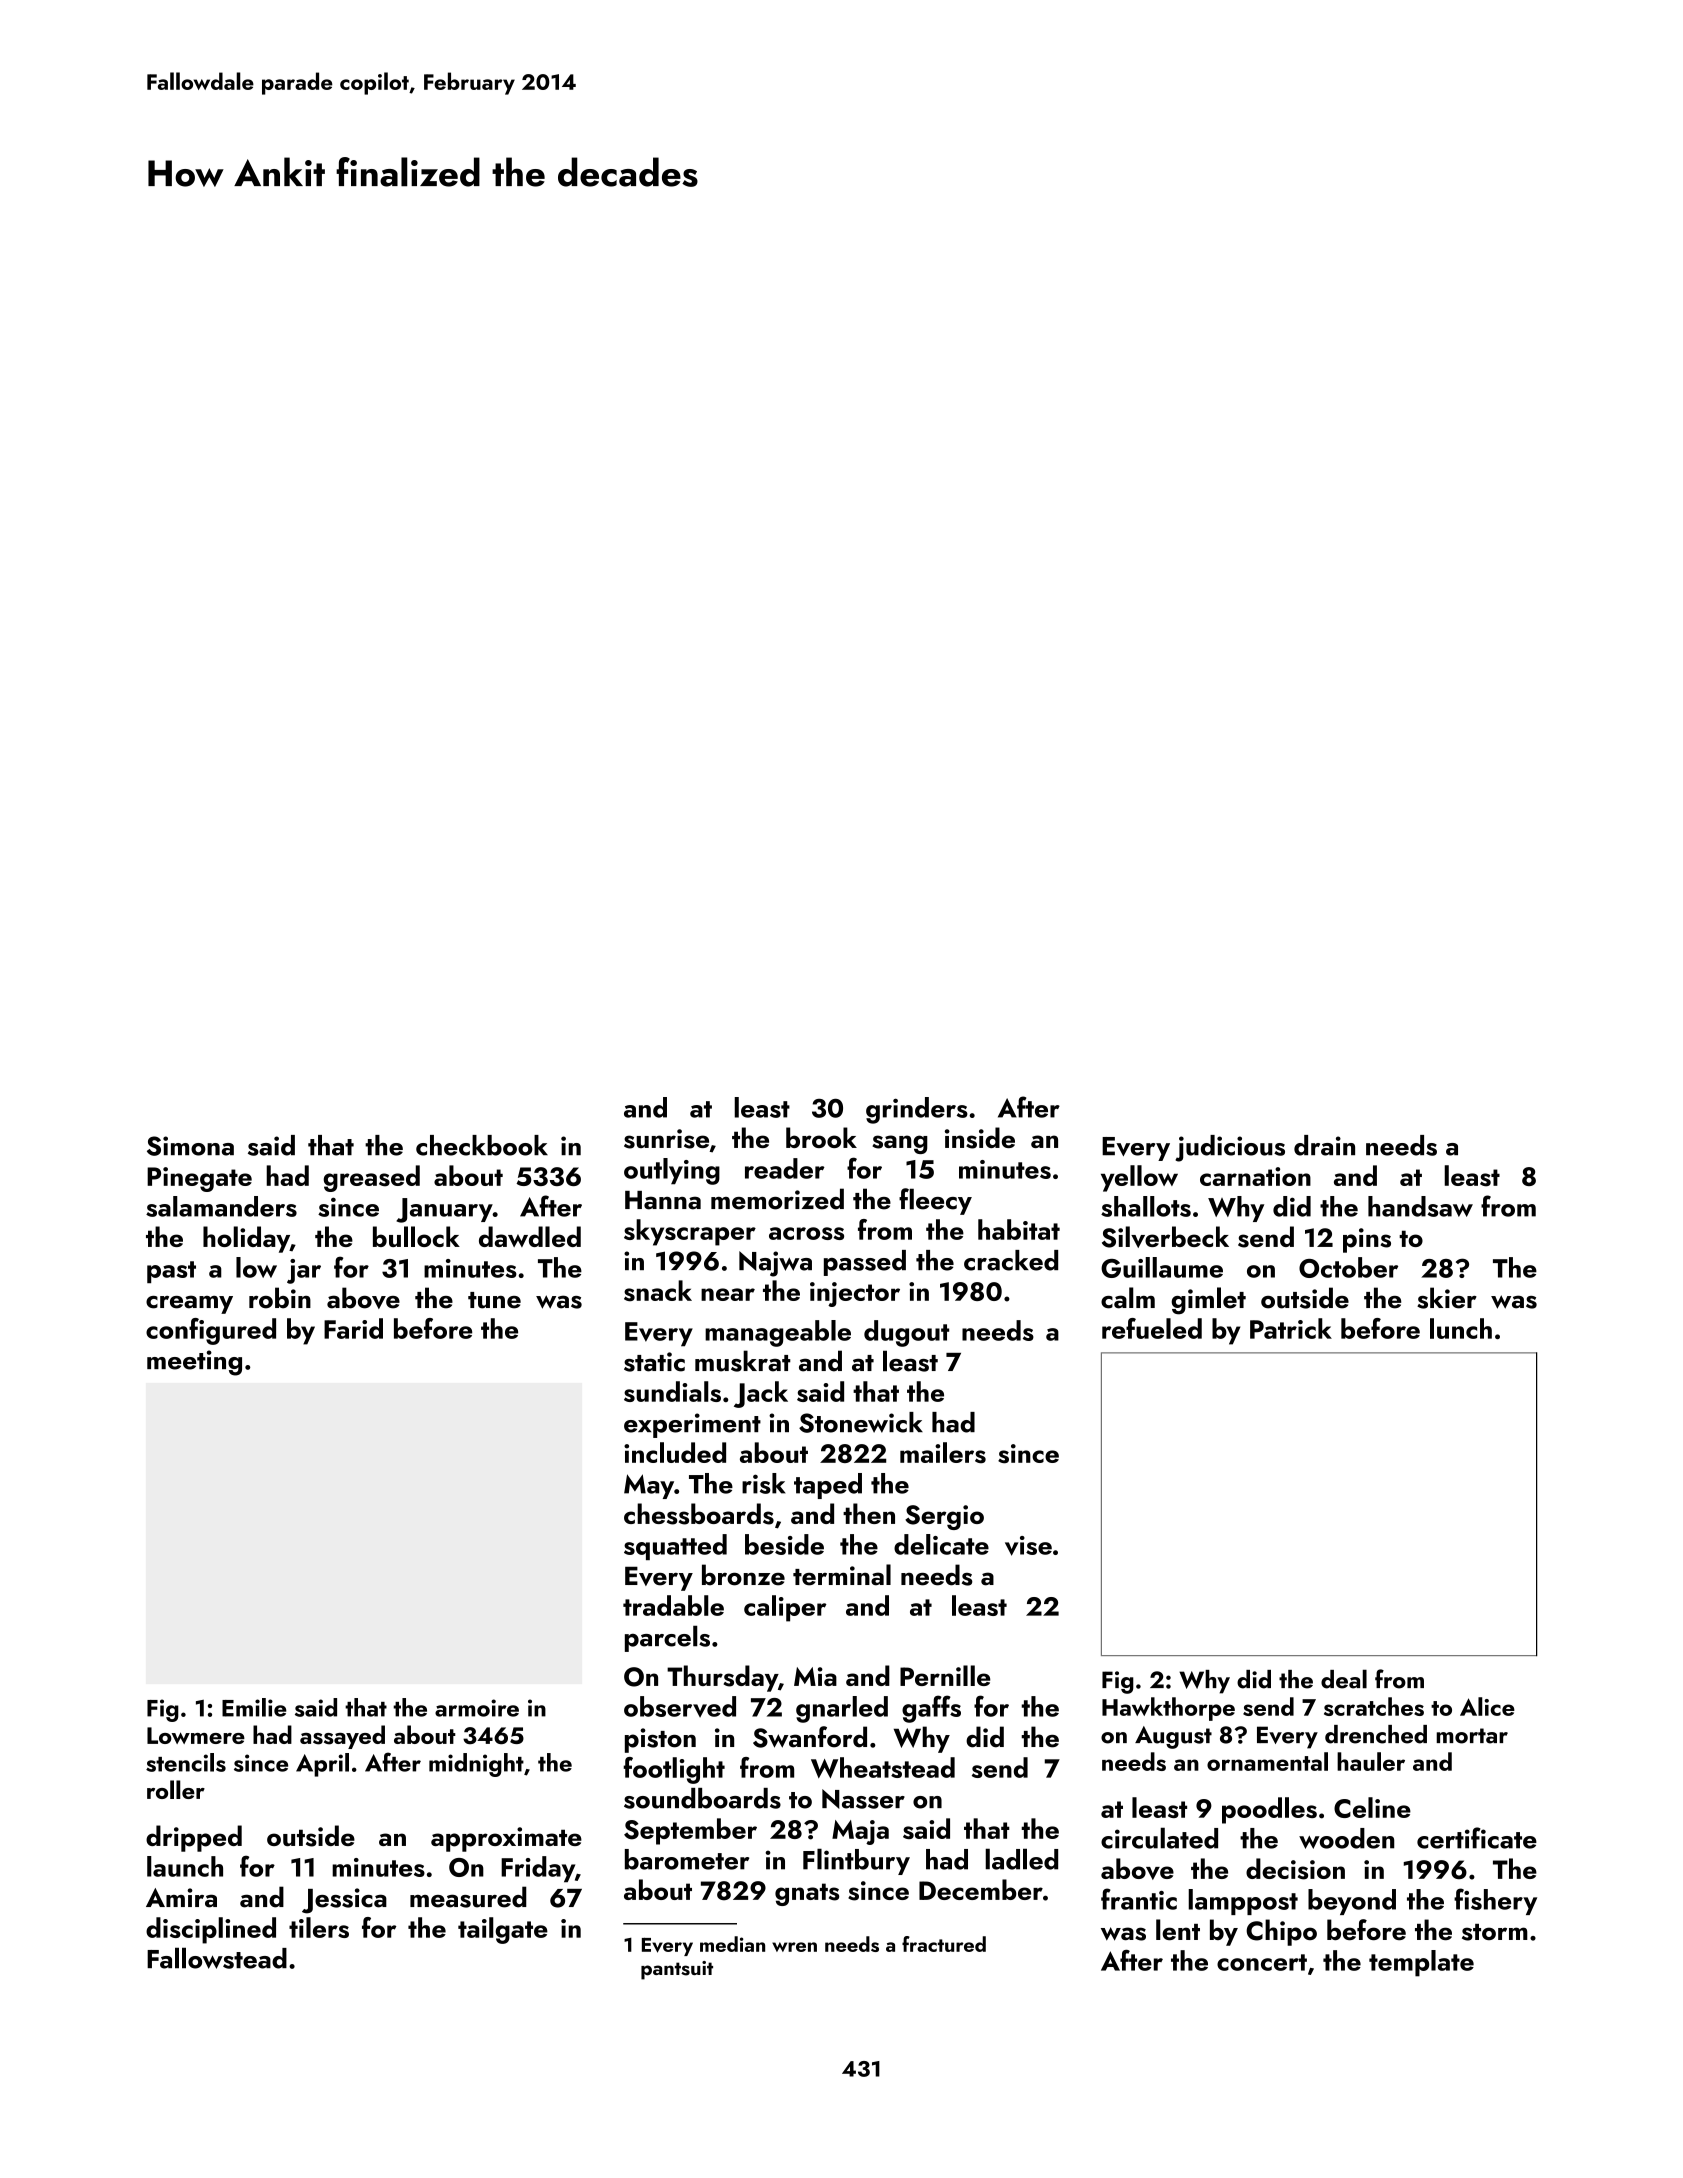  Describe the element at coordinates (254, 1707) in the document. I see `Emilie` at that location.
